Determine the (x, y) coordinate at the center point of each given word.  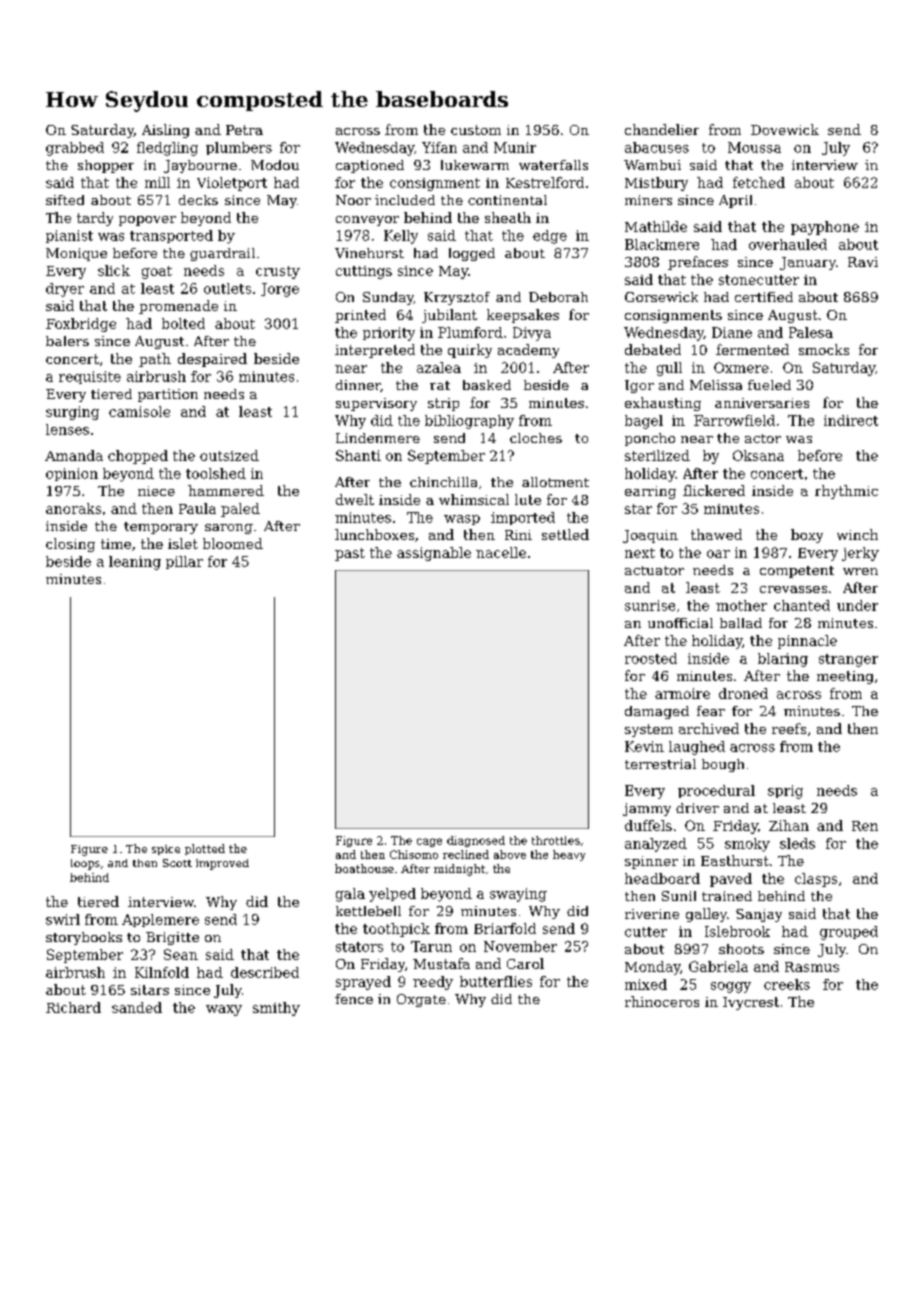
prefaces (698, 263)
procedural (716, 791)
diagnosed (476, 841)
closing (70, 545)
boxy (807, 536)
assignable (434, 554)
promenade (178, 307)
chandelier (662, 129)
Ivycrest (751, 1003)
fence (354, 999)
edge (550, 237)
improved (222, 864)
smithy (276, 1009)
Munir (515, 147)
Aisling (165, 131)
